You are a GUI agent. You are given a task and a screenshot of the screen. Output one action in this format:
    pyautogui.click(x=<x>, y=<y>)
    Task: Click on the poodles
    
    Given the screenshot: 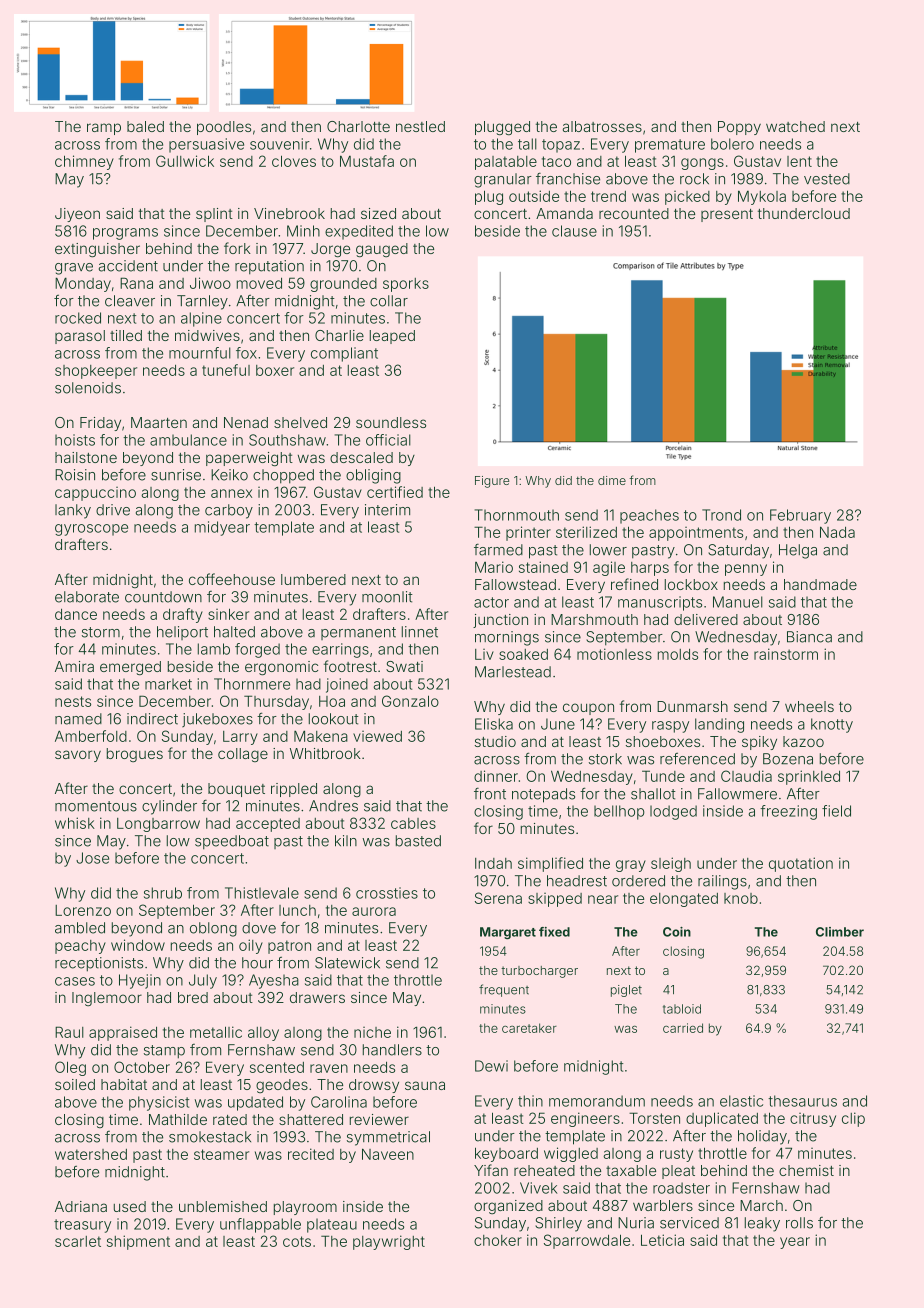 What is the action you would take?
    pyautogui.click(x=224, y=128)
